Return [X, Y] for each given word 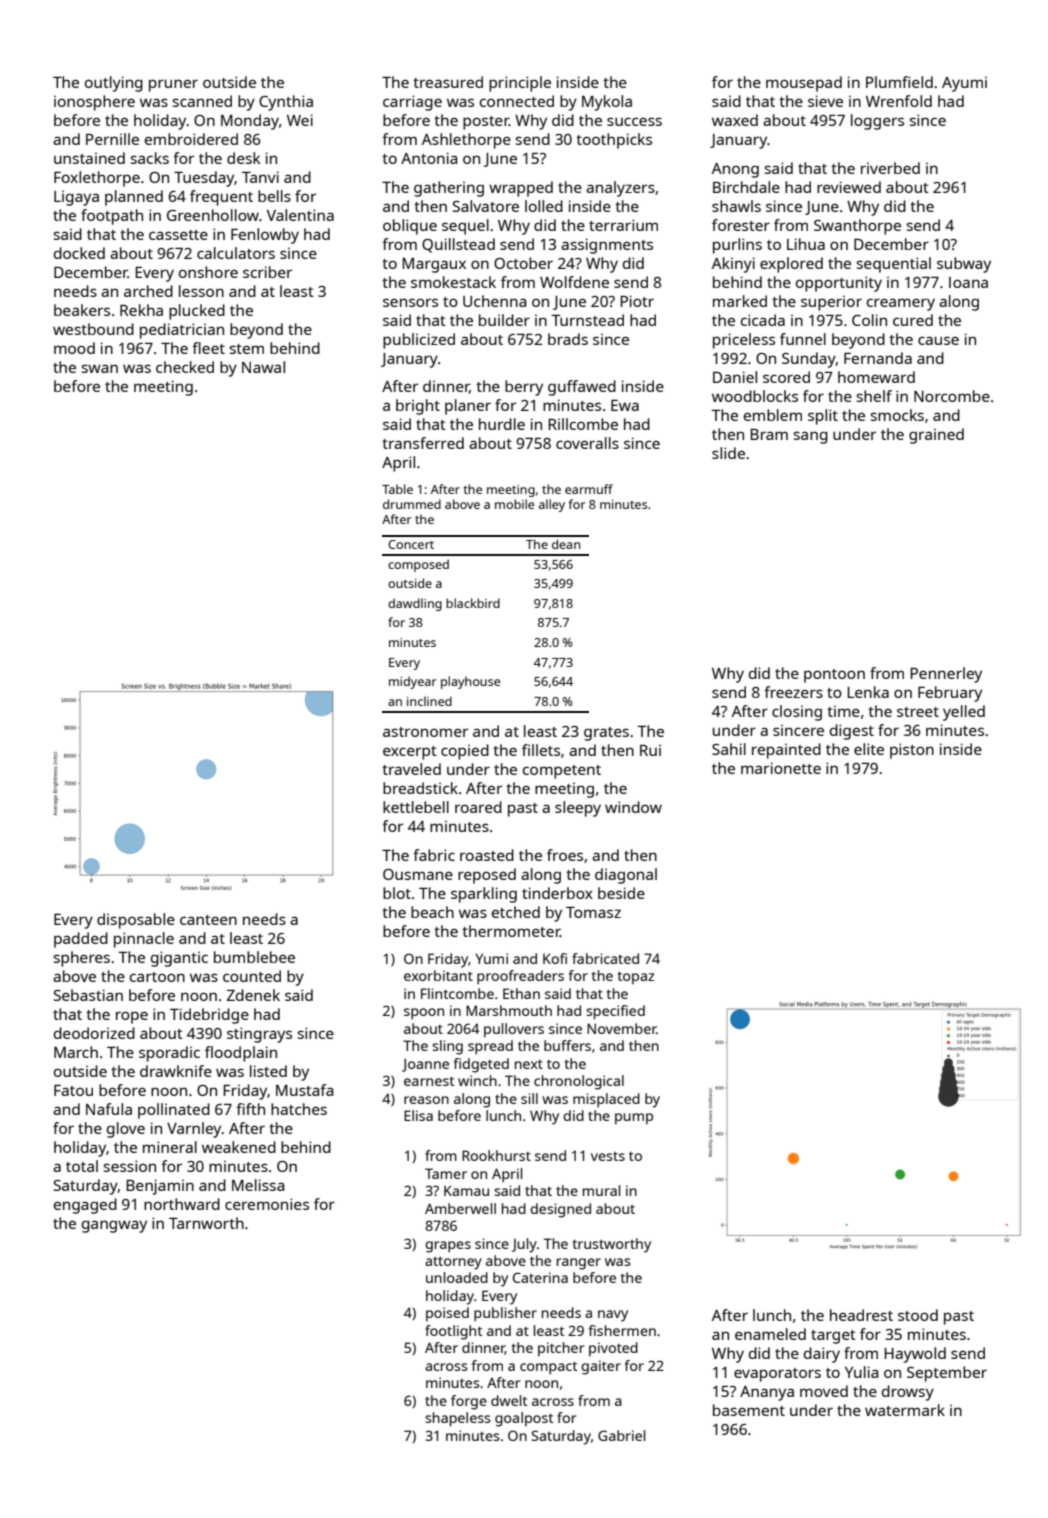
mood [74, 348]
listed [268, 1071]
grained [936, 436]
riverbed [890, 168]
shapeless [457, 1419]
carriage [412, 103]
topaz [636, 977]
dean [566, 544]
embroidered [191, 139]
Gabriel [622, 1435]
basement [749, 1410]
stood [918, 1315]
